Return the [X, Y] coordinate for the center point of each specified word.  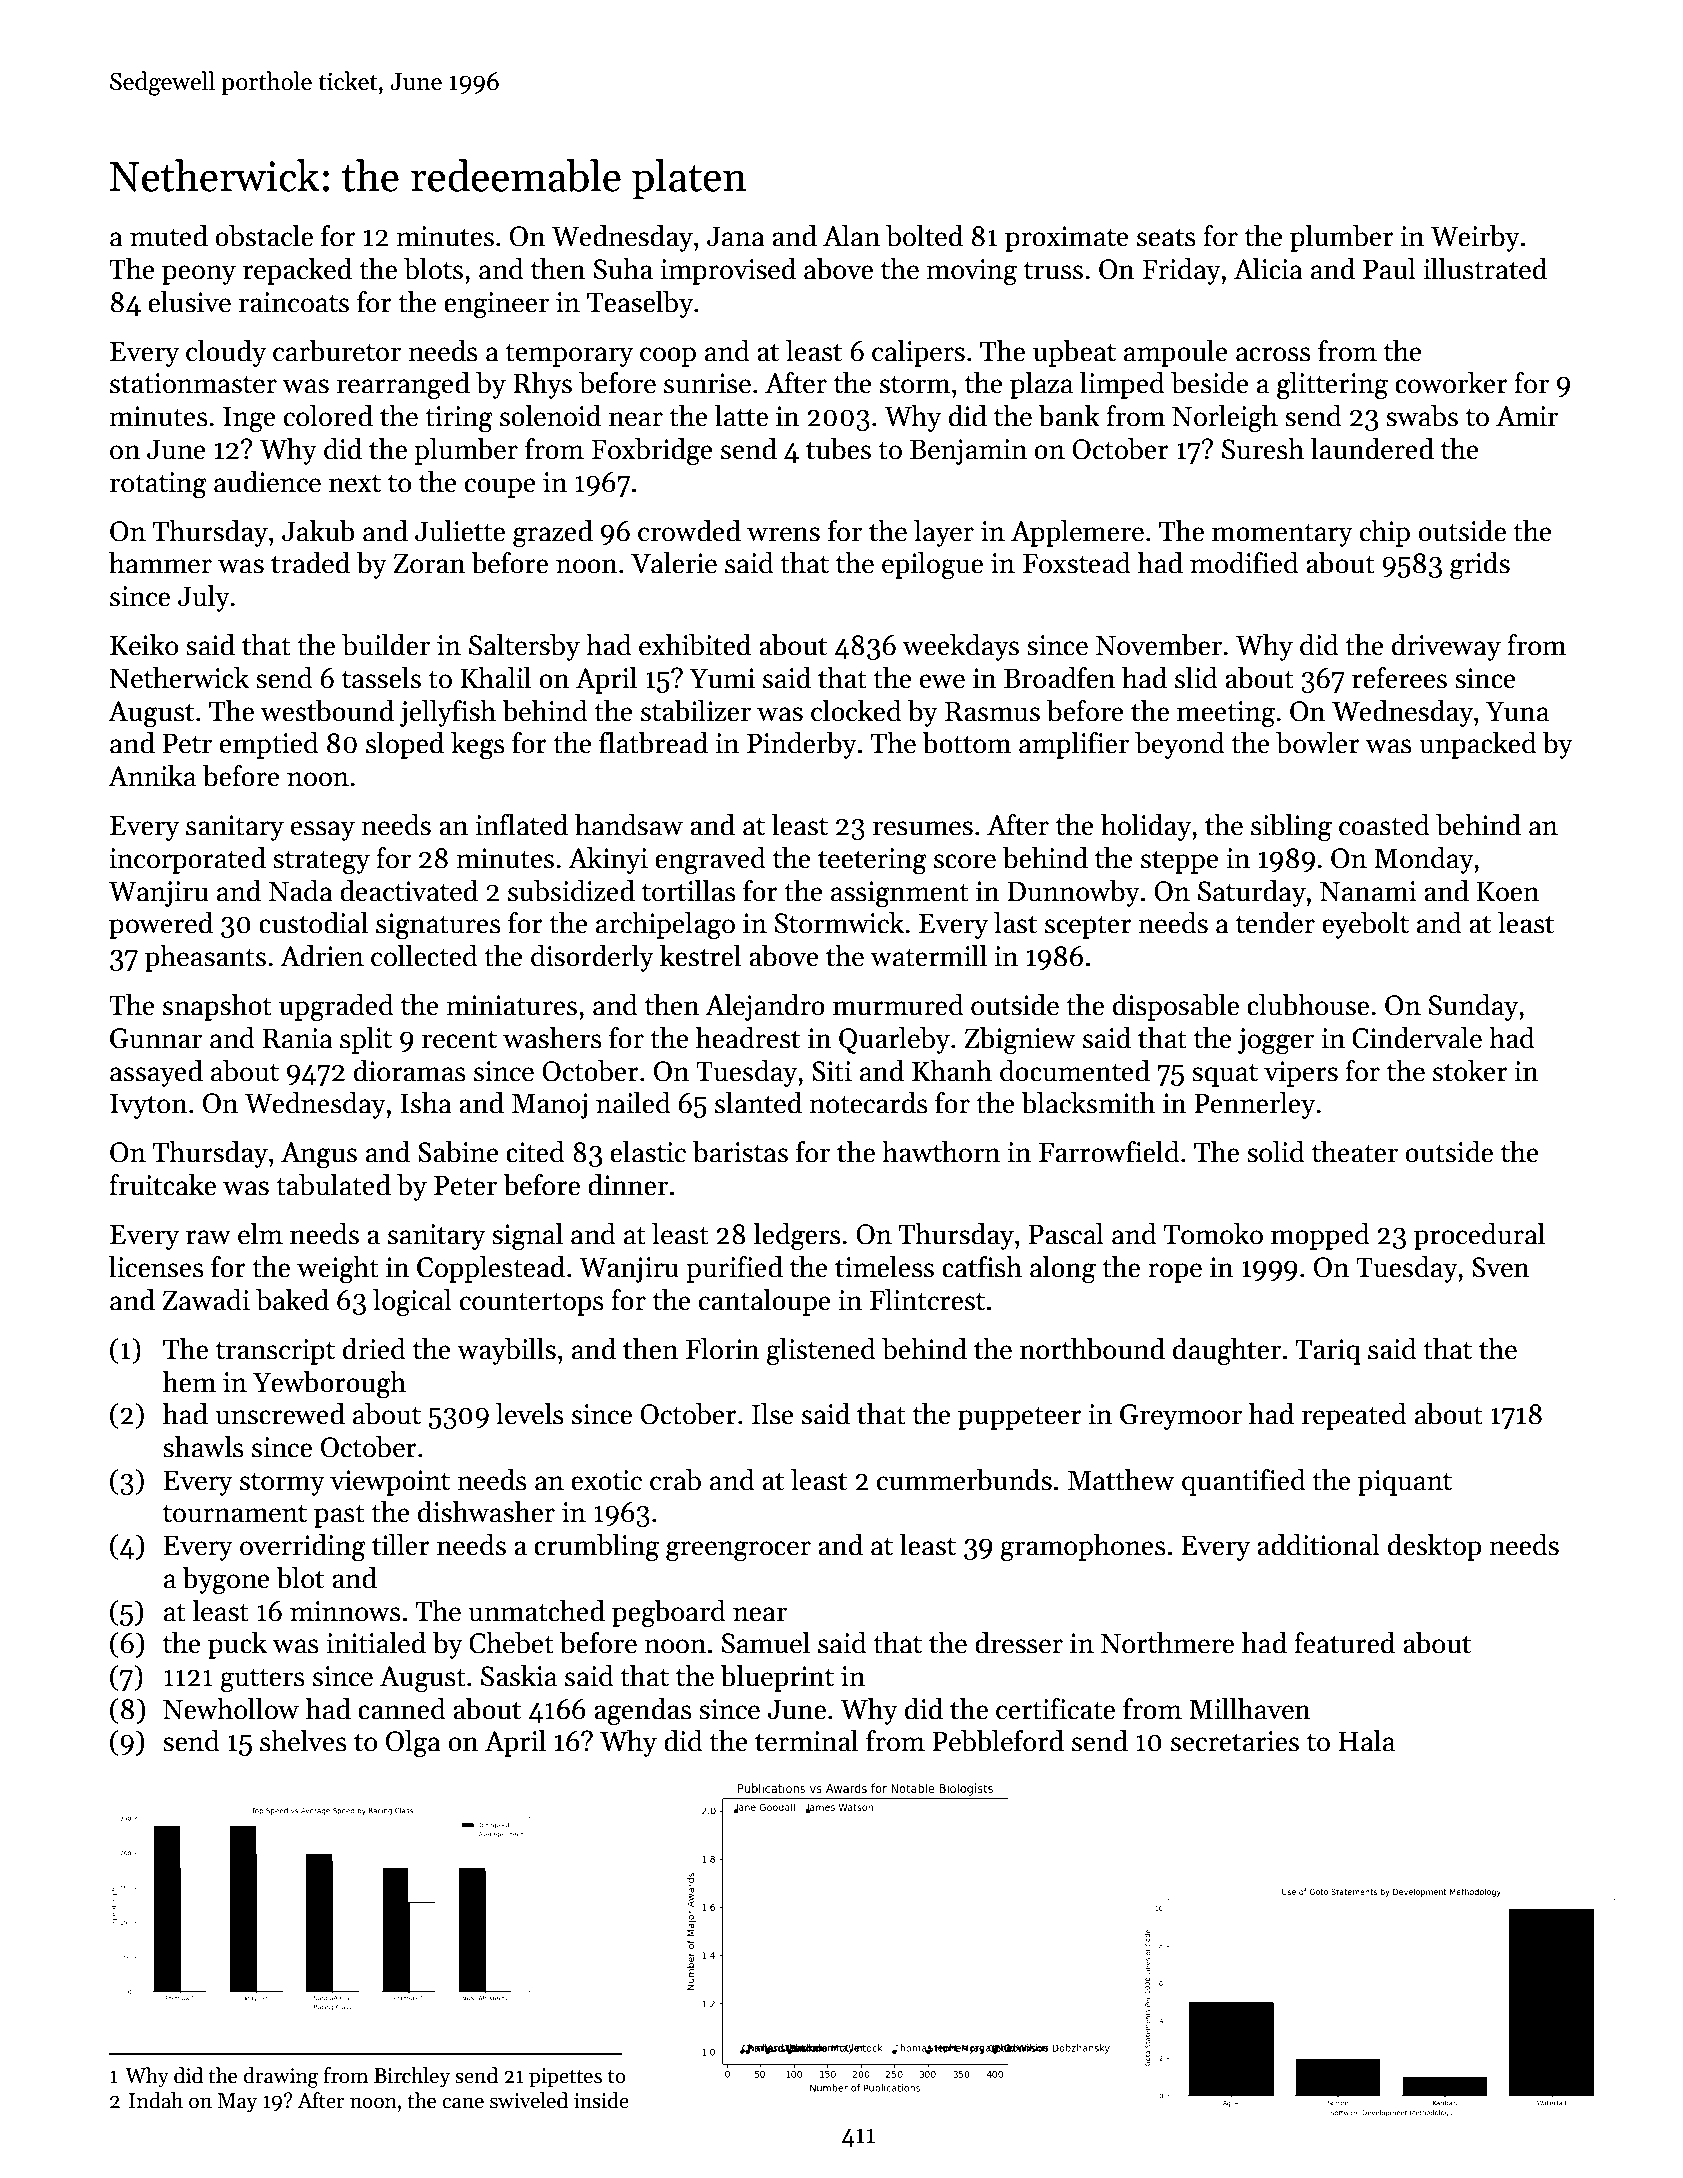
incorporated [187, 860]
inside [601, 2100]
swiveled [529, 2100]
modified [1244, 563]
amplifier [1074, 745]
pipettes [565, 2078]
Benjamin [968, 452]
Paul [1389, 269]
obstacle [264, 236]
